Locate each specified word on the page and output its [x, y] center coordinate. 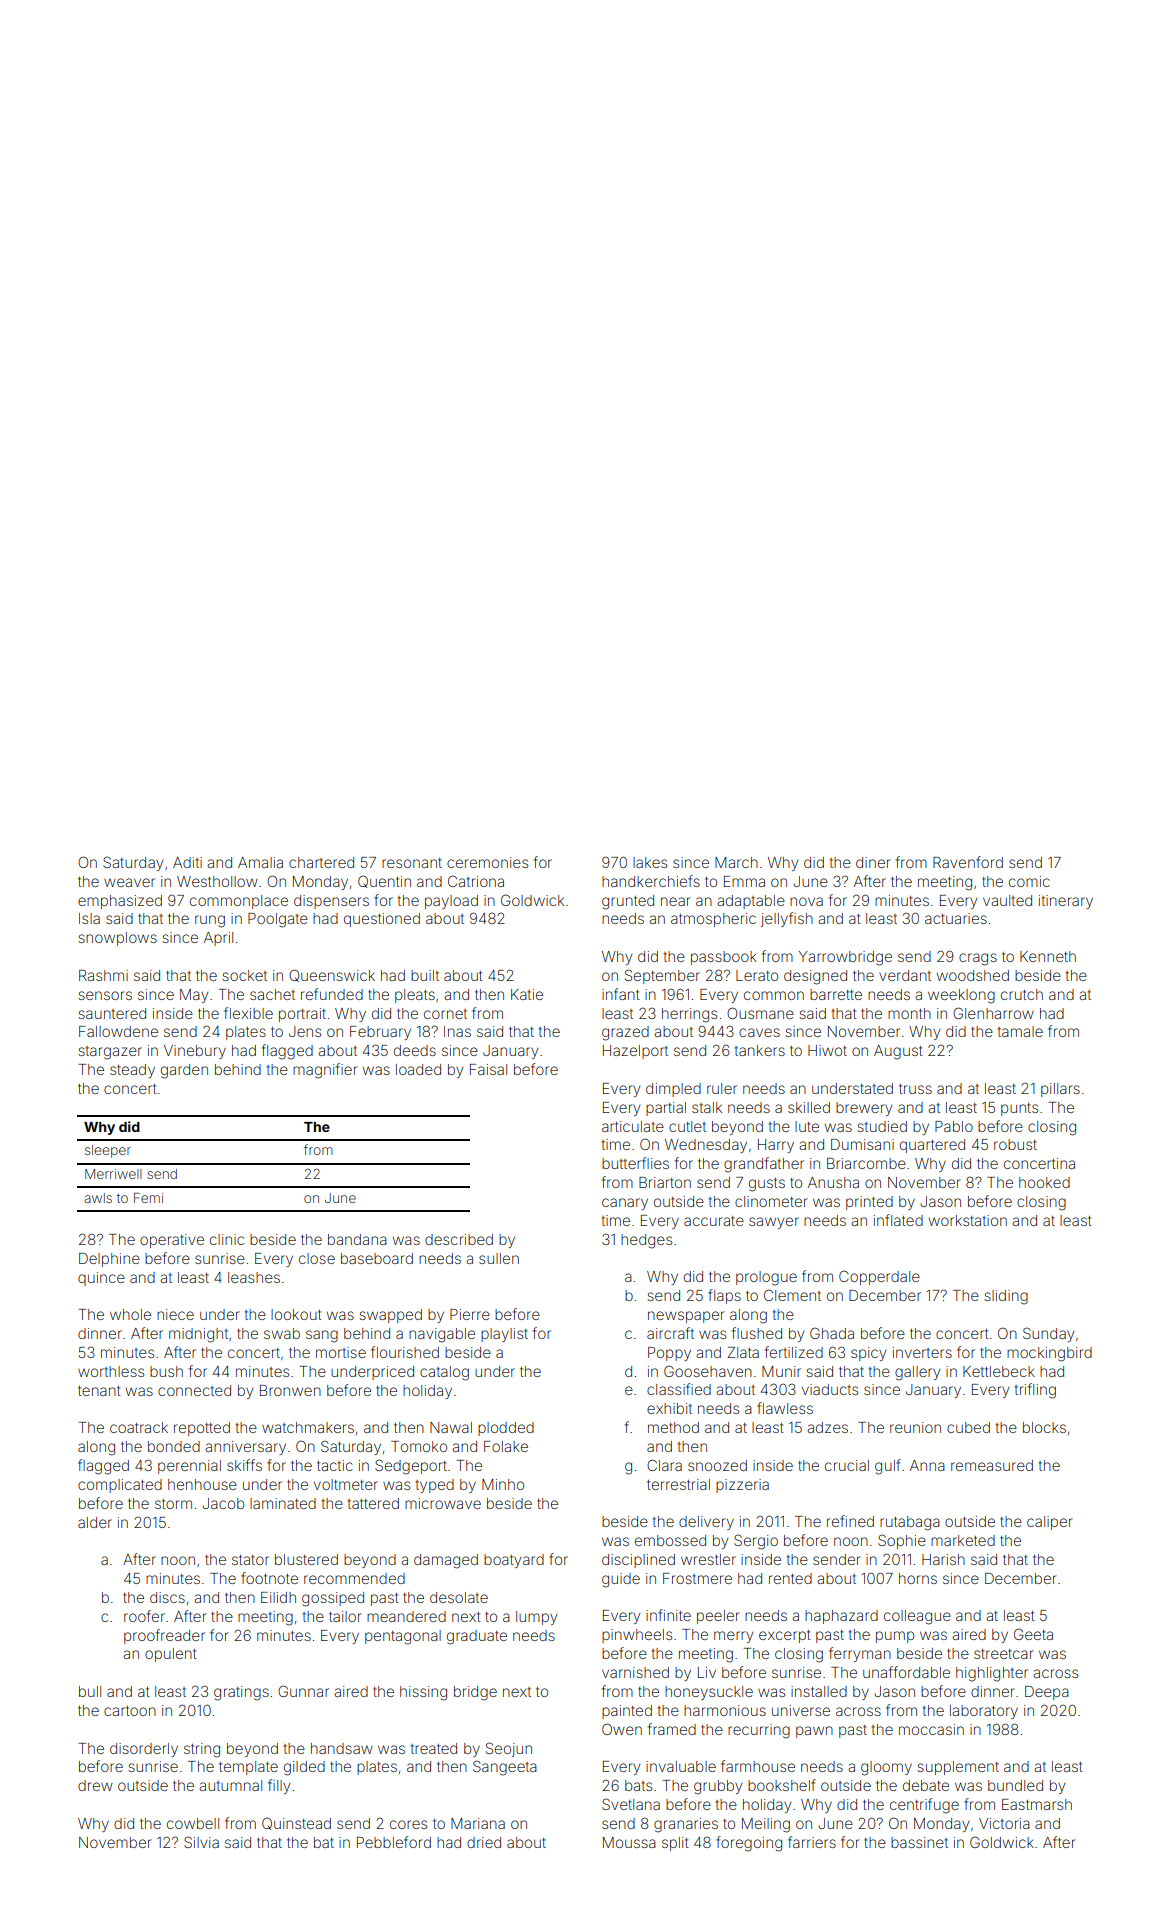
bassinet [919, 1842]
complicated [120, 1486]
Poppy [669, 1354]
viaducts [830, 1389]
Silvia [201, 1842]
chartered [321, 862]
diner [873, 862]
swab [282, 1333]
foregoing [749, 1844]
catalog [444, 1373]
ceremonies [487, 862]
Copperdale [879, 1277]
